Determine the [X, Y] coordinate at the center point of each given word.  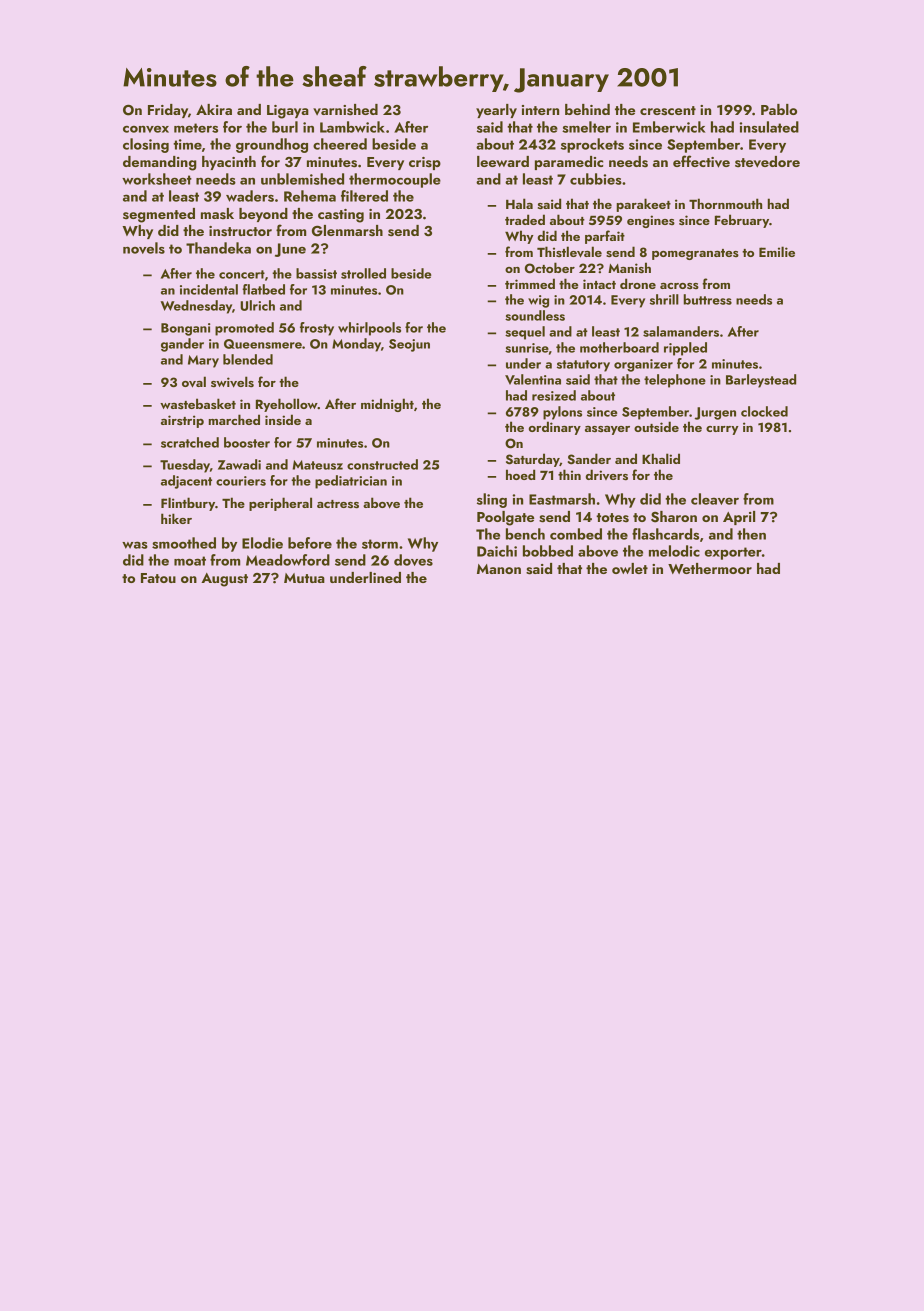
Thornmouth [725, 203]
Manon [499, 569]
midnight [387, 405]
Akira [214, 109]
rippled [685, 349]
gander [182, 345]
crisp [425, 163]
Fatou [158, 578]
